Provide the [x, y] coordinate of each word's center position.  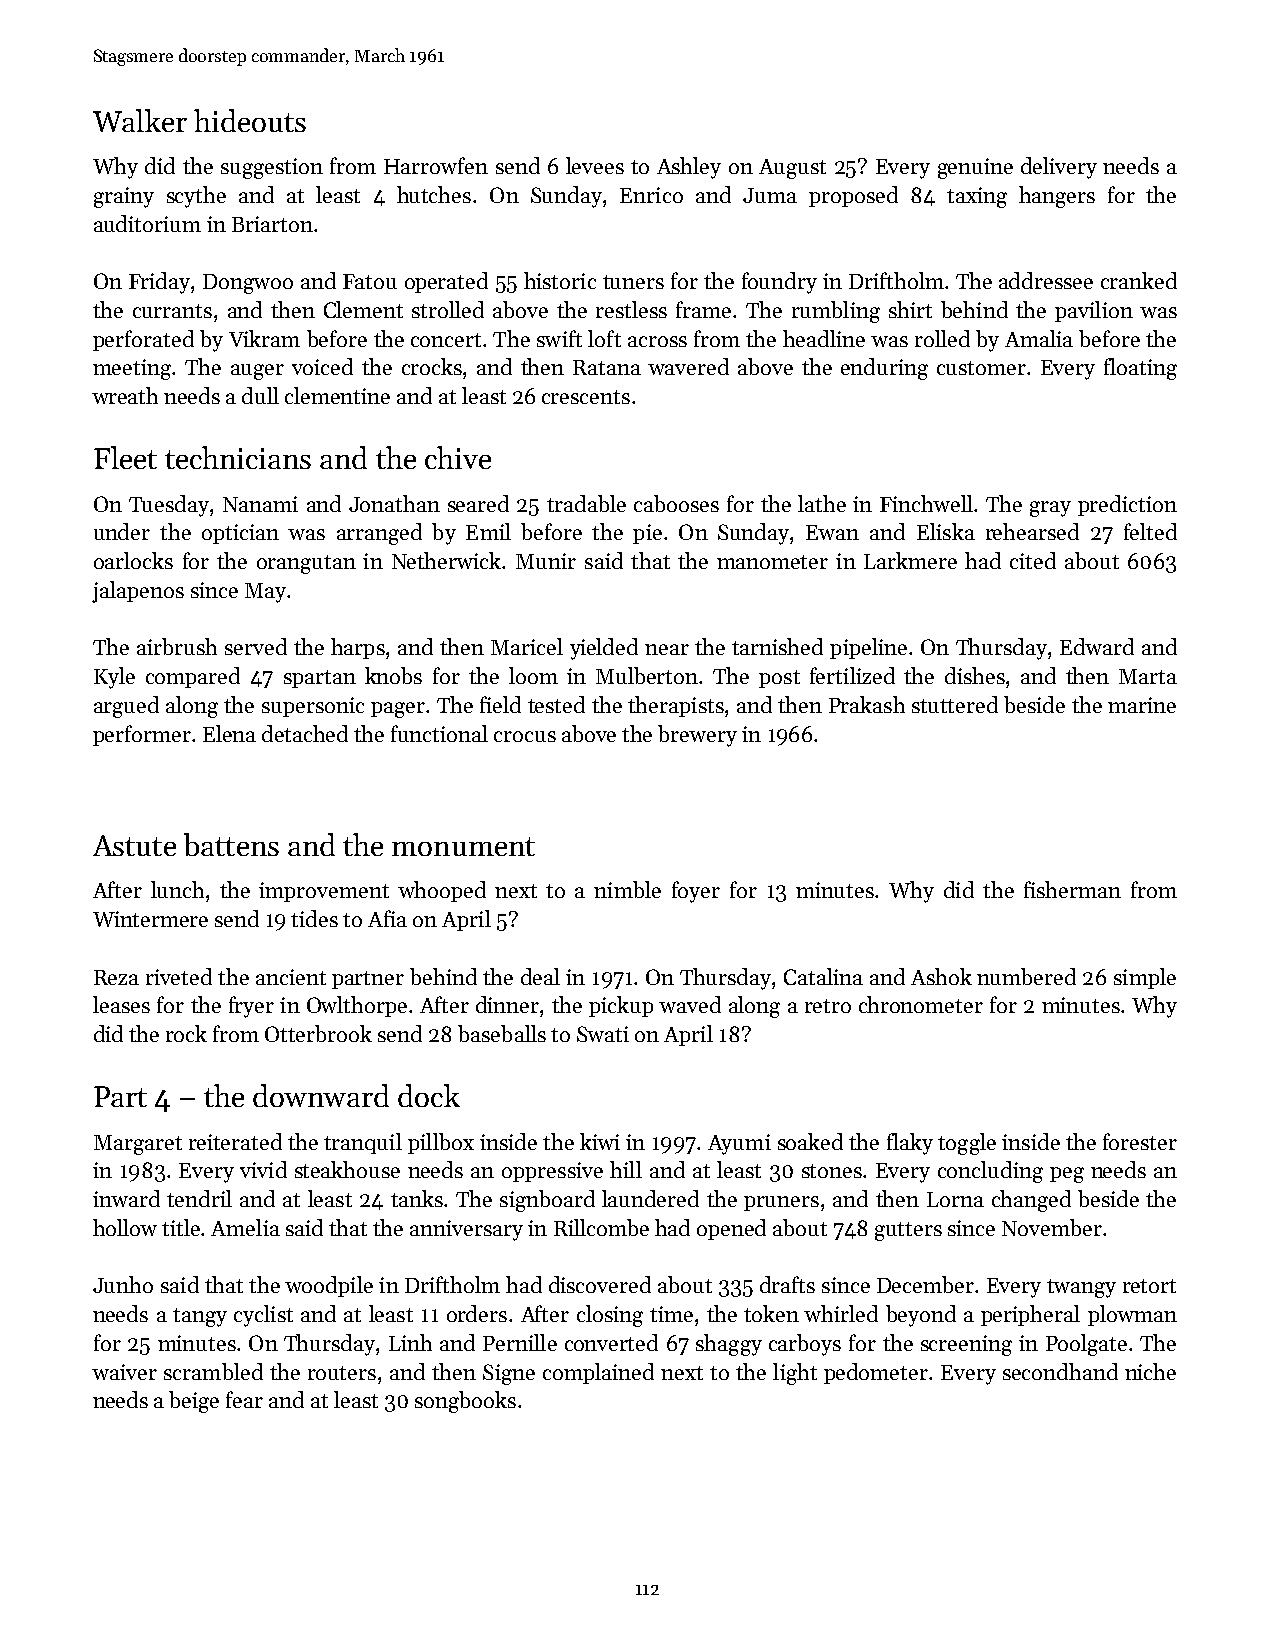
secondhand [1060, 1371]
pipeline [868, 648]
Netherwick [446, 560]
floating [1140, 369]
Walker [140, 120]
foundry [779, 283]
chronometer [921, 1004]
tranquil [363, 1143]
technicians [238, 457]
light [795, 1374]
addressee [1046, 280]
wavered [688, 366]
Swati [603, 1034]
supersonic [313, 707]
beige [194, 1402]
